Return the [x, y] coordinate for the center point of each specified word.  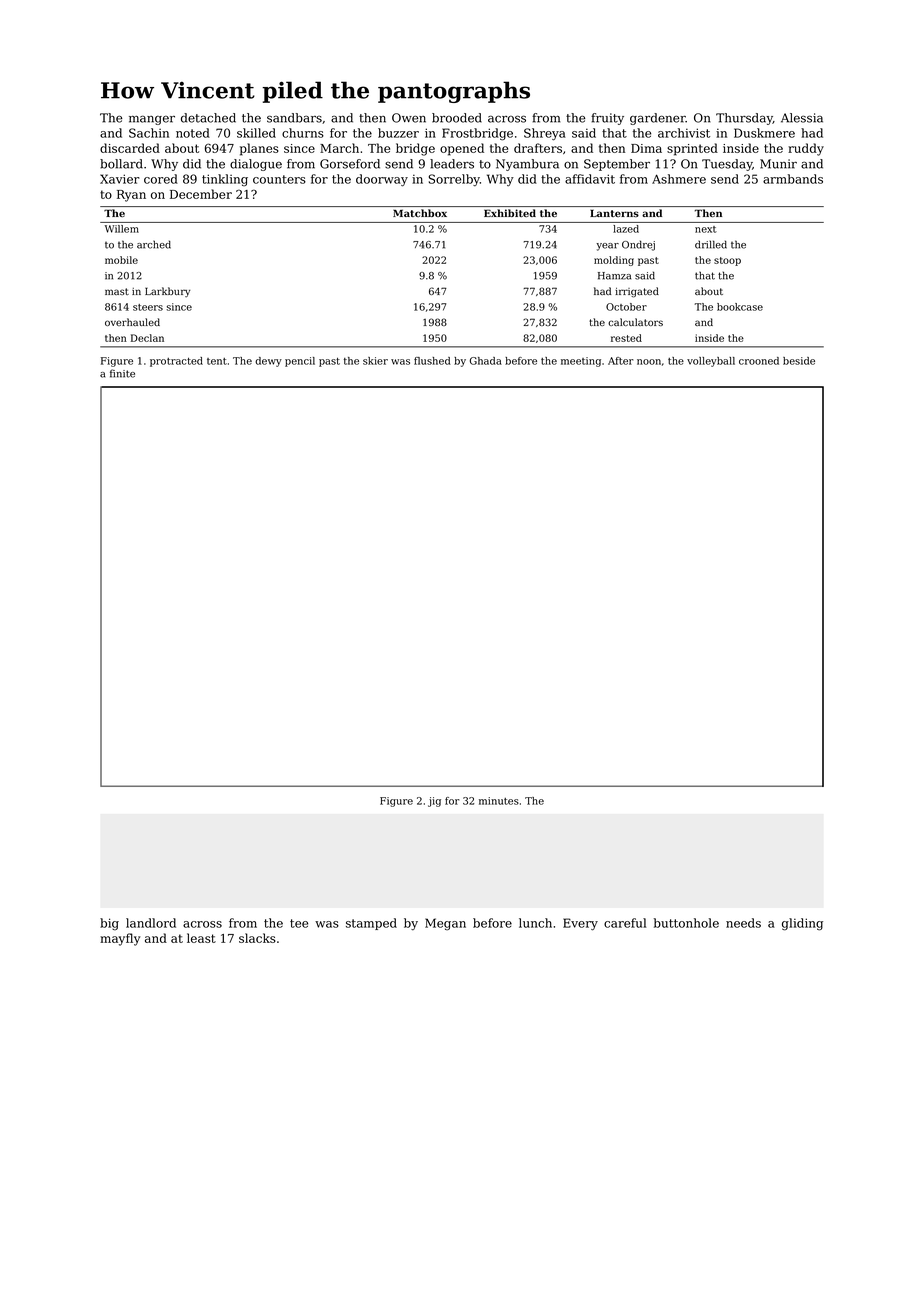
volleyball [711, 362]
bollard [121, 164]
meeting [581, 362]
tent [217, 361]
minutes [499, 801]
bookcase [740, 307]
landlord [151, 923]
